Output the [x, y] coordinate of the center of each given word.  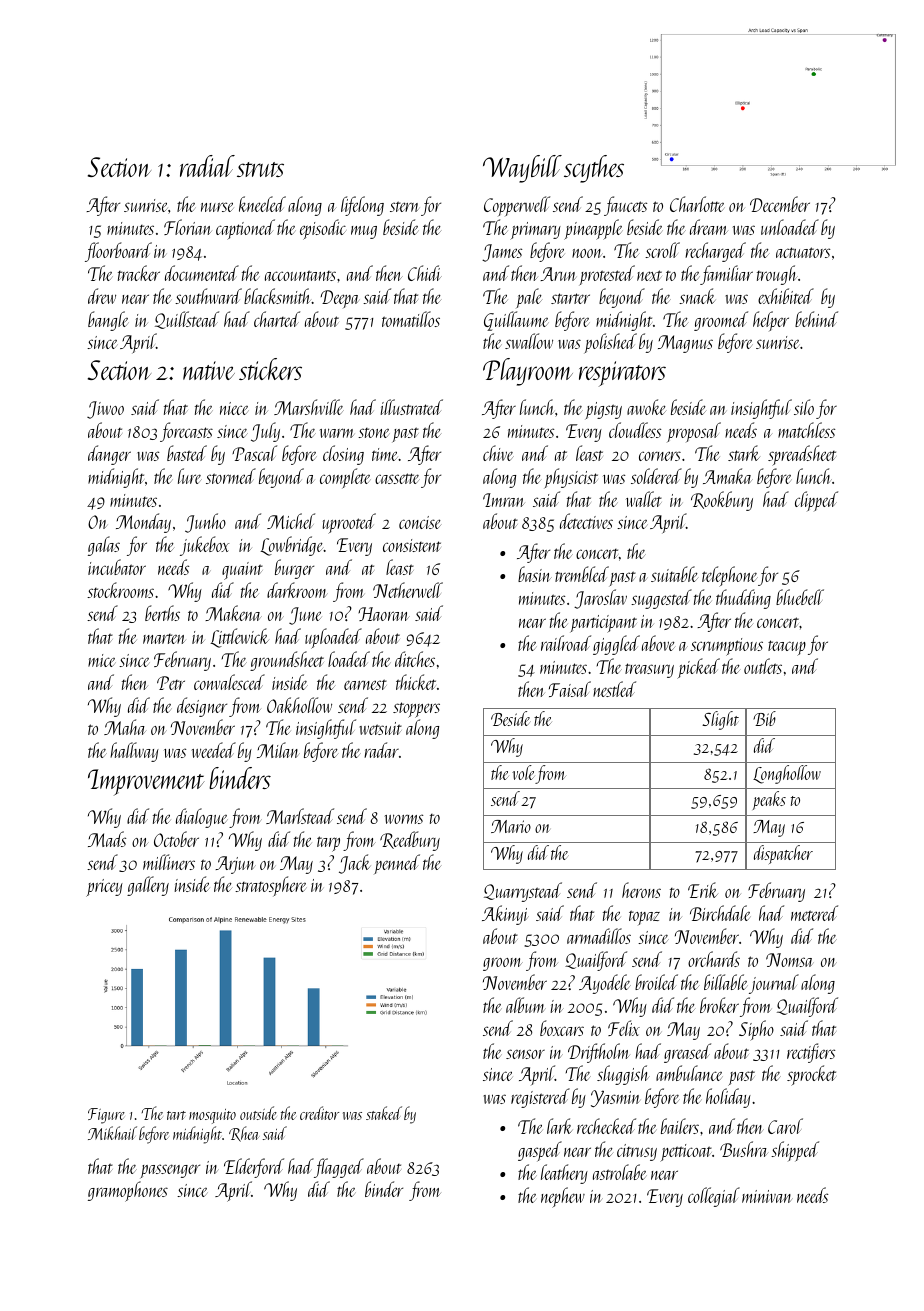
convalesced [229, 682]
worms [404, 819]
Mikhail [112, 1133]
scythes [594, 169]
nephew [563, 1197]
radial [207, 166]
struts [260, 169]
